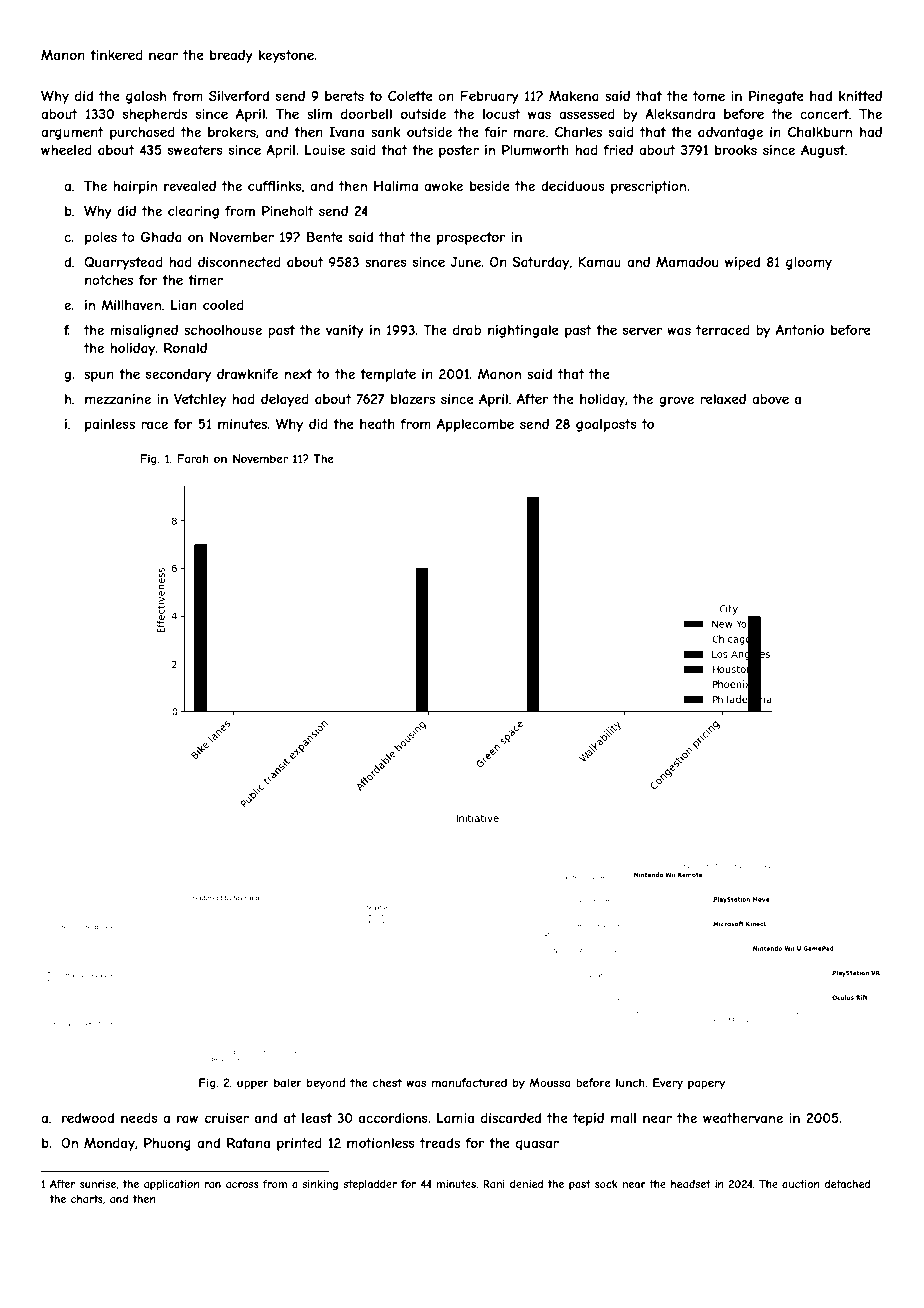  What do you see at coordinates (388, 375) in the screenshot?
I see `template` at bounding box center [388, 375].
